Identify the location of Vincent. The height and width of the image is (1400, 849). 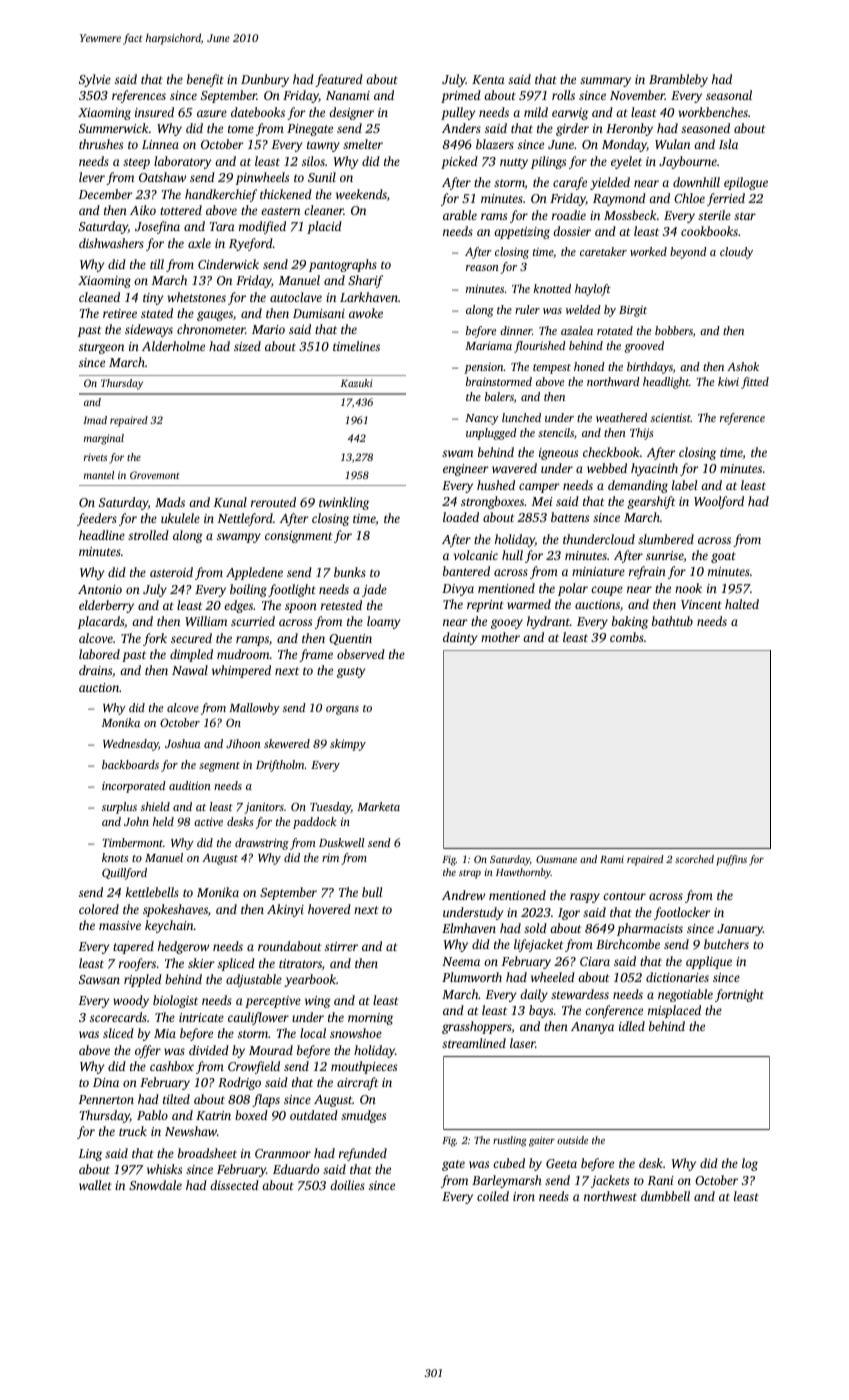
(701, 604).
